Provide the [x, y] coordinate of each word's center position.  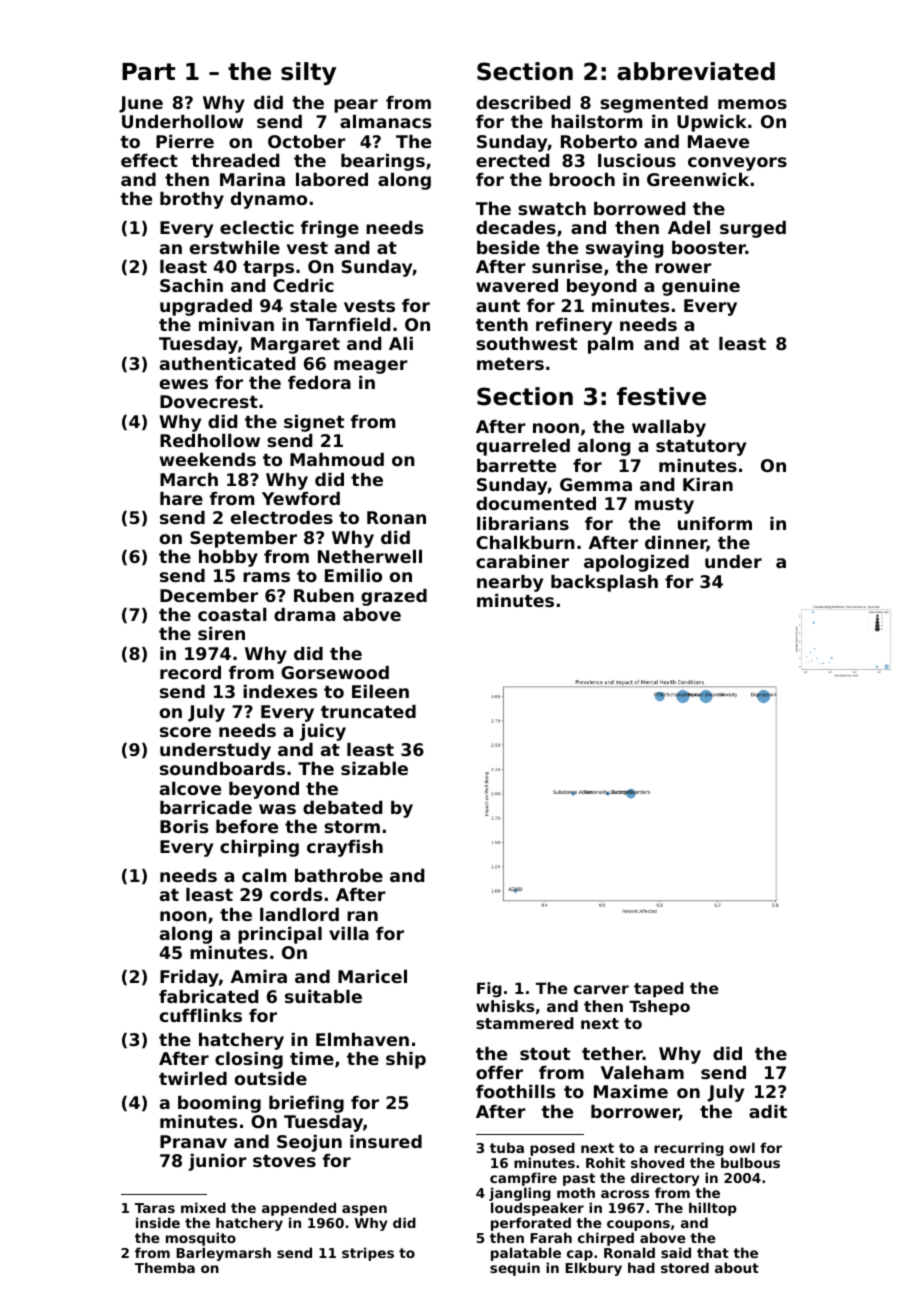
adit [768, 1111]
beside [508, 247]
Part [148, 72]
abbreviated [696, 71]
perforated [531, 1224]
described [523, 102]
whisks [505, 1006]
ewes [184, 384]
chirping [259, 848]
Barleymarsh [223, 1254]
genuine [701, 287]
